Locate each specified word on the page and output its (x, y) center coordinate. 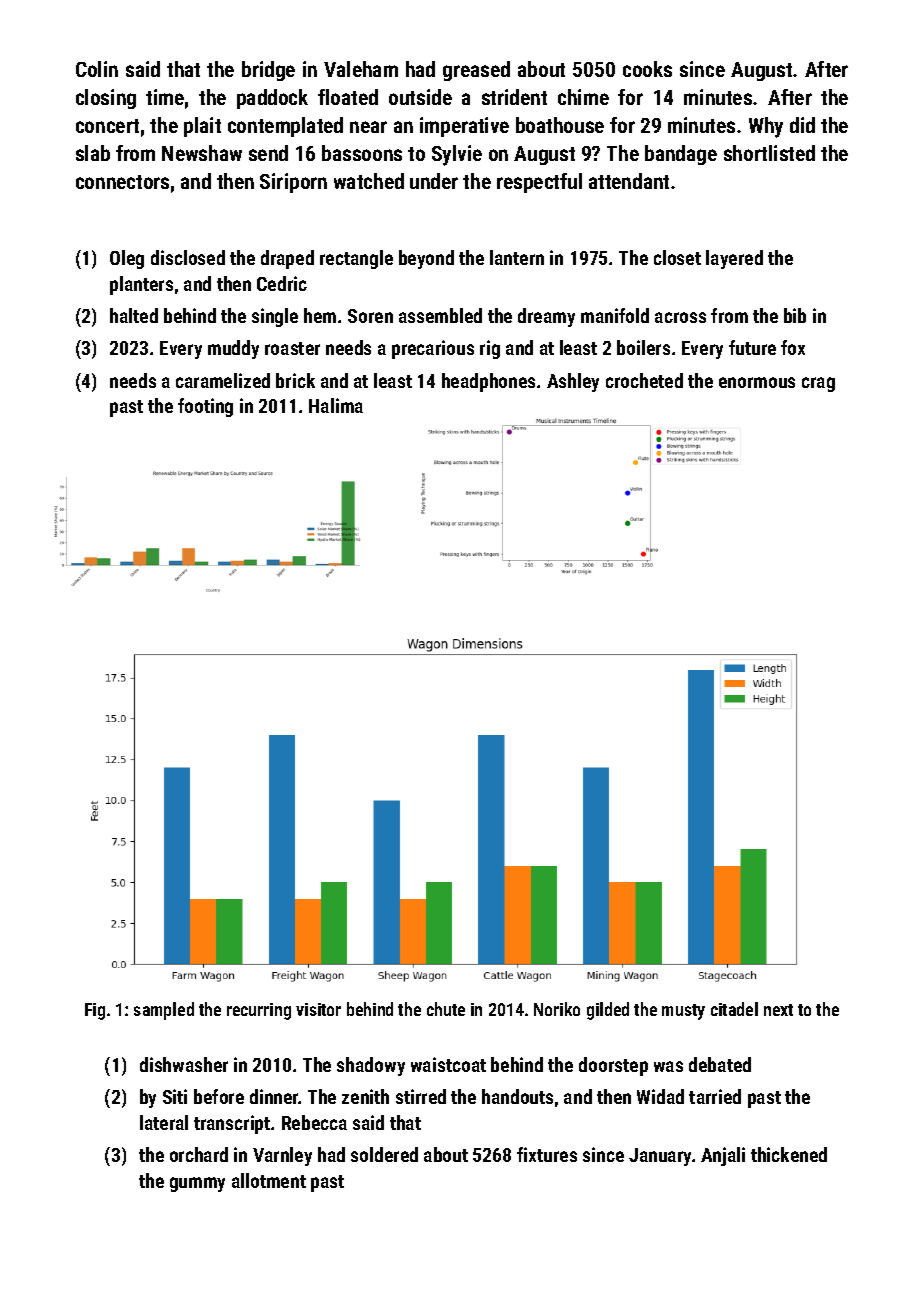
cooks (647, 69)
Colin (97, 69)
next (778, 1010)
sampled (164, 1011)
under (434, 181)
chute (446, 1009)
